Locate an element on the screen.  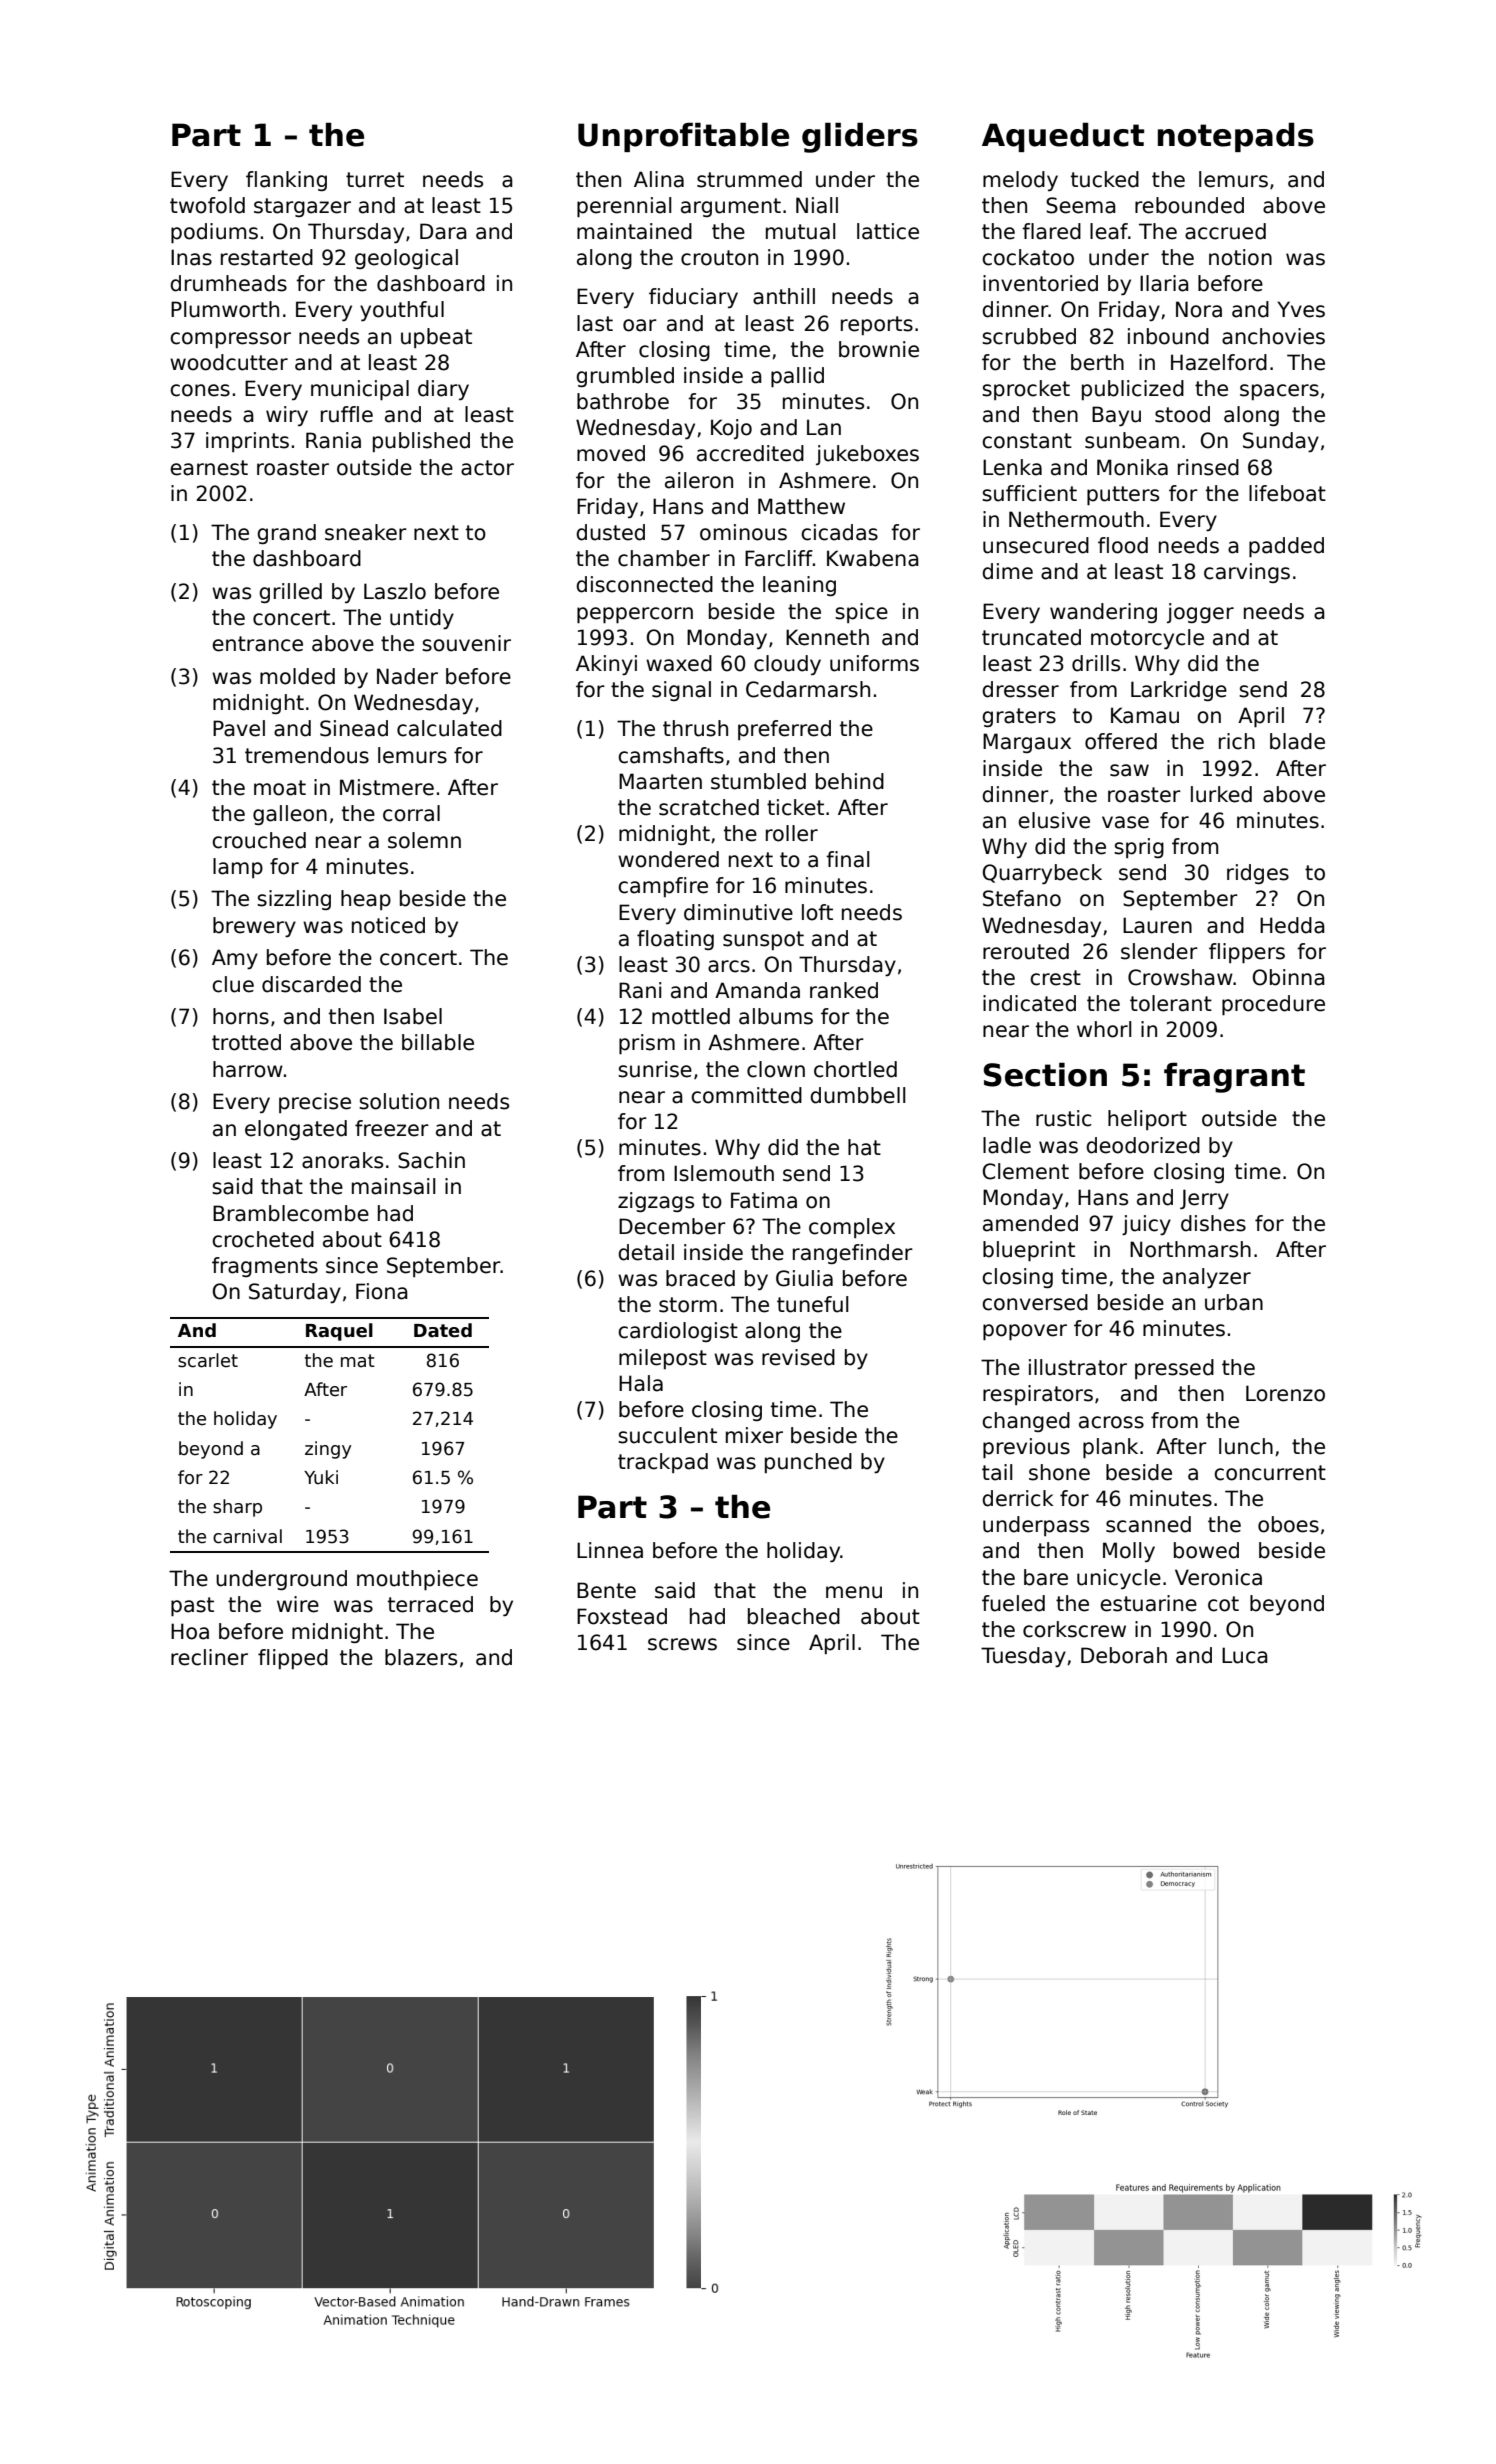
flanking is located at coordinates (286, 181).
